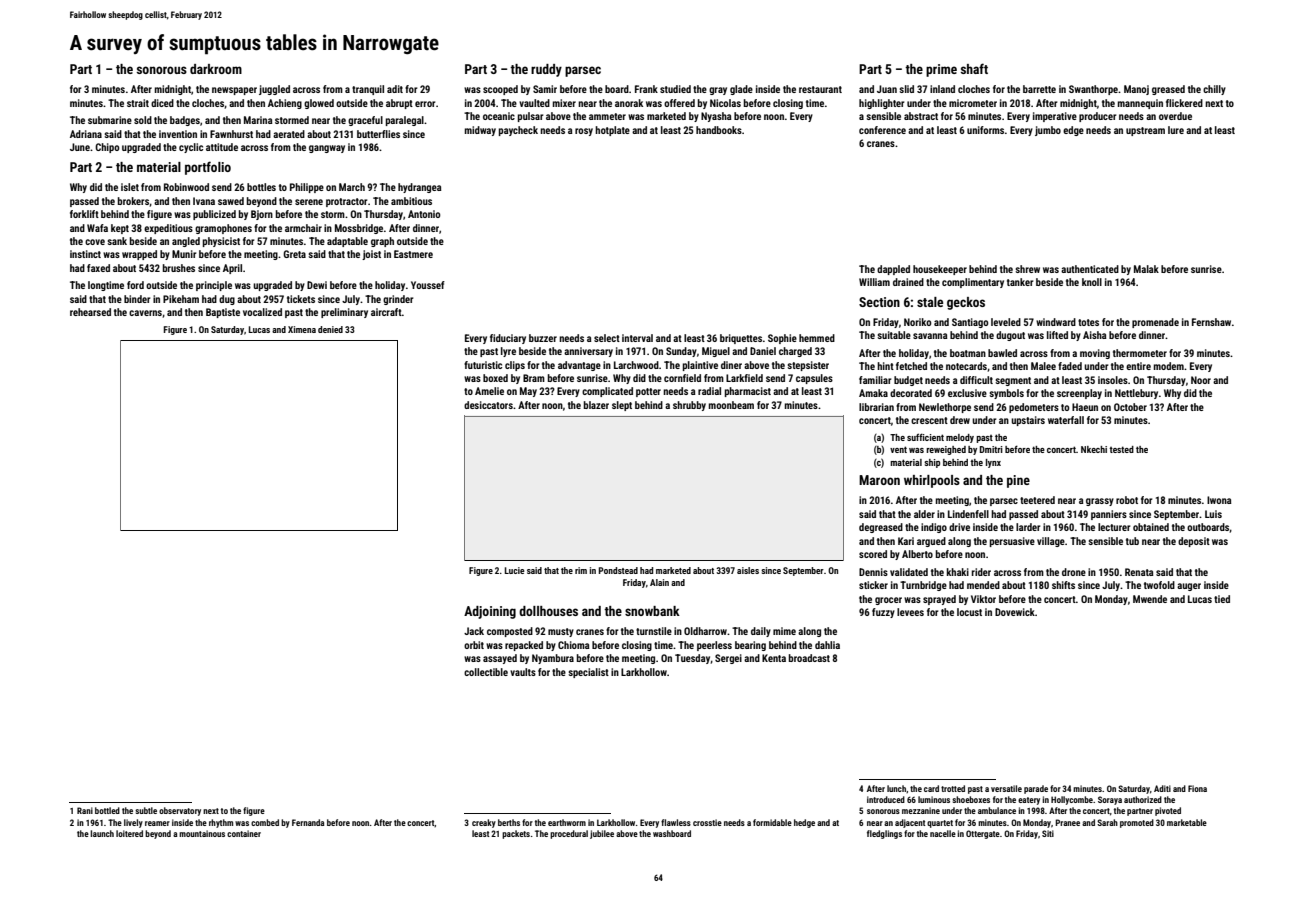 The width and height of the document is (1308, 924). Describe the element at coordinates (974, 68) in the document. I see `shaft` at that location.
